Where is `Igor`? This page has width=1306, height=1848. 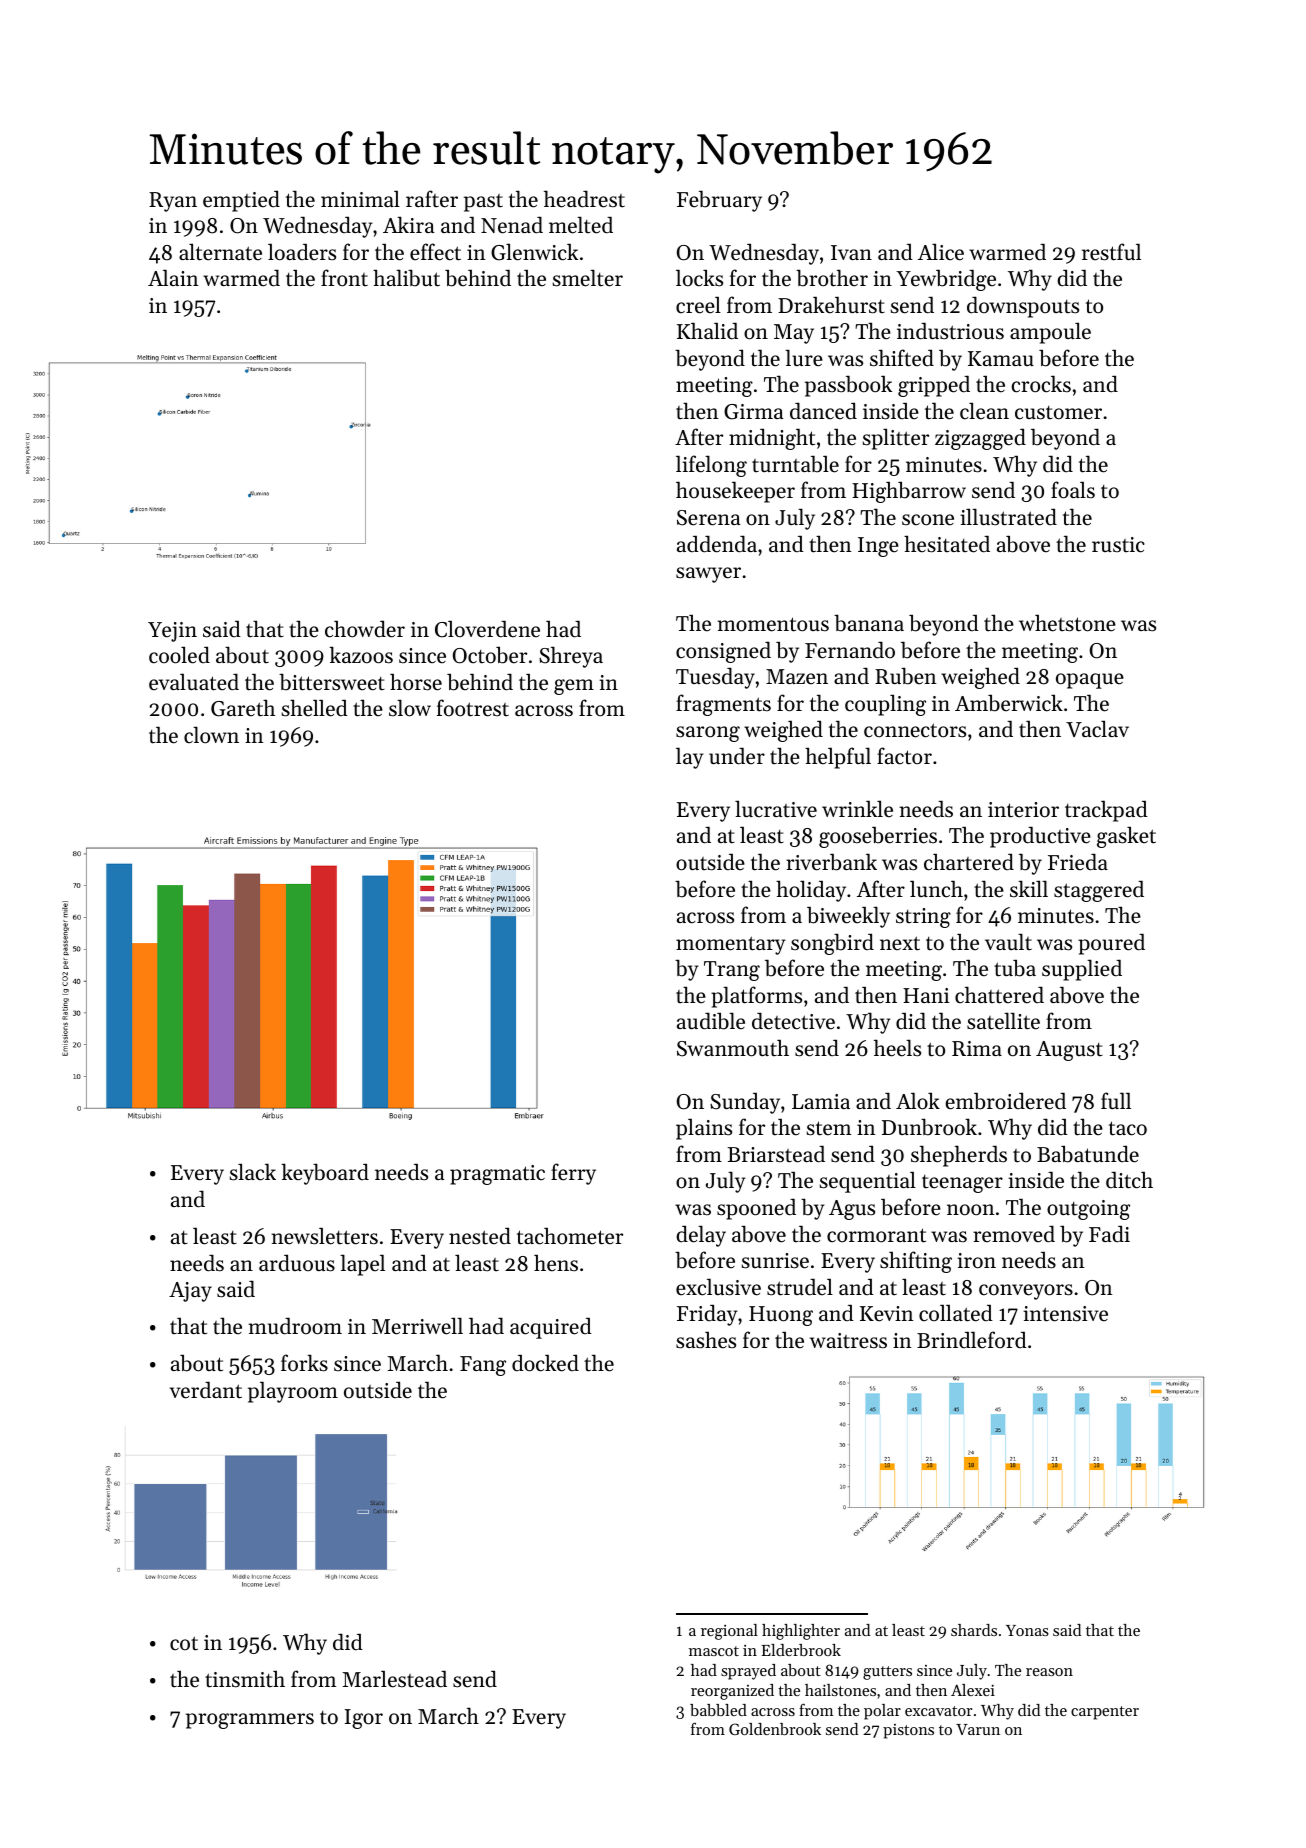
Igor is located at coordinates (364, 1719).
